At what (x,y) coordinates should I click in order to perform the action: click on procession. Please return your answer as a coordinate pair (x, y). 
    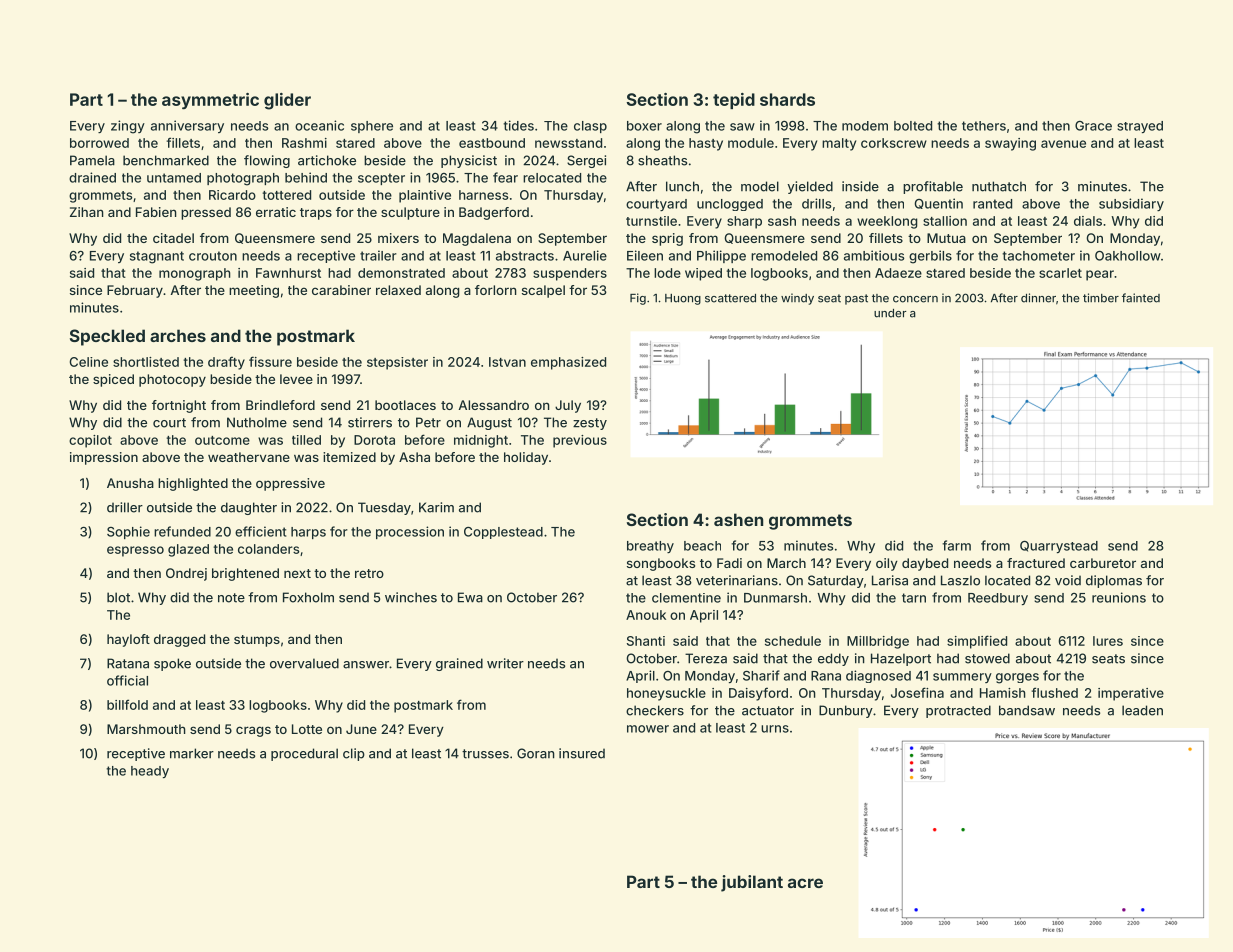
    Looking at the image, I should click on (410, 532).
